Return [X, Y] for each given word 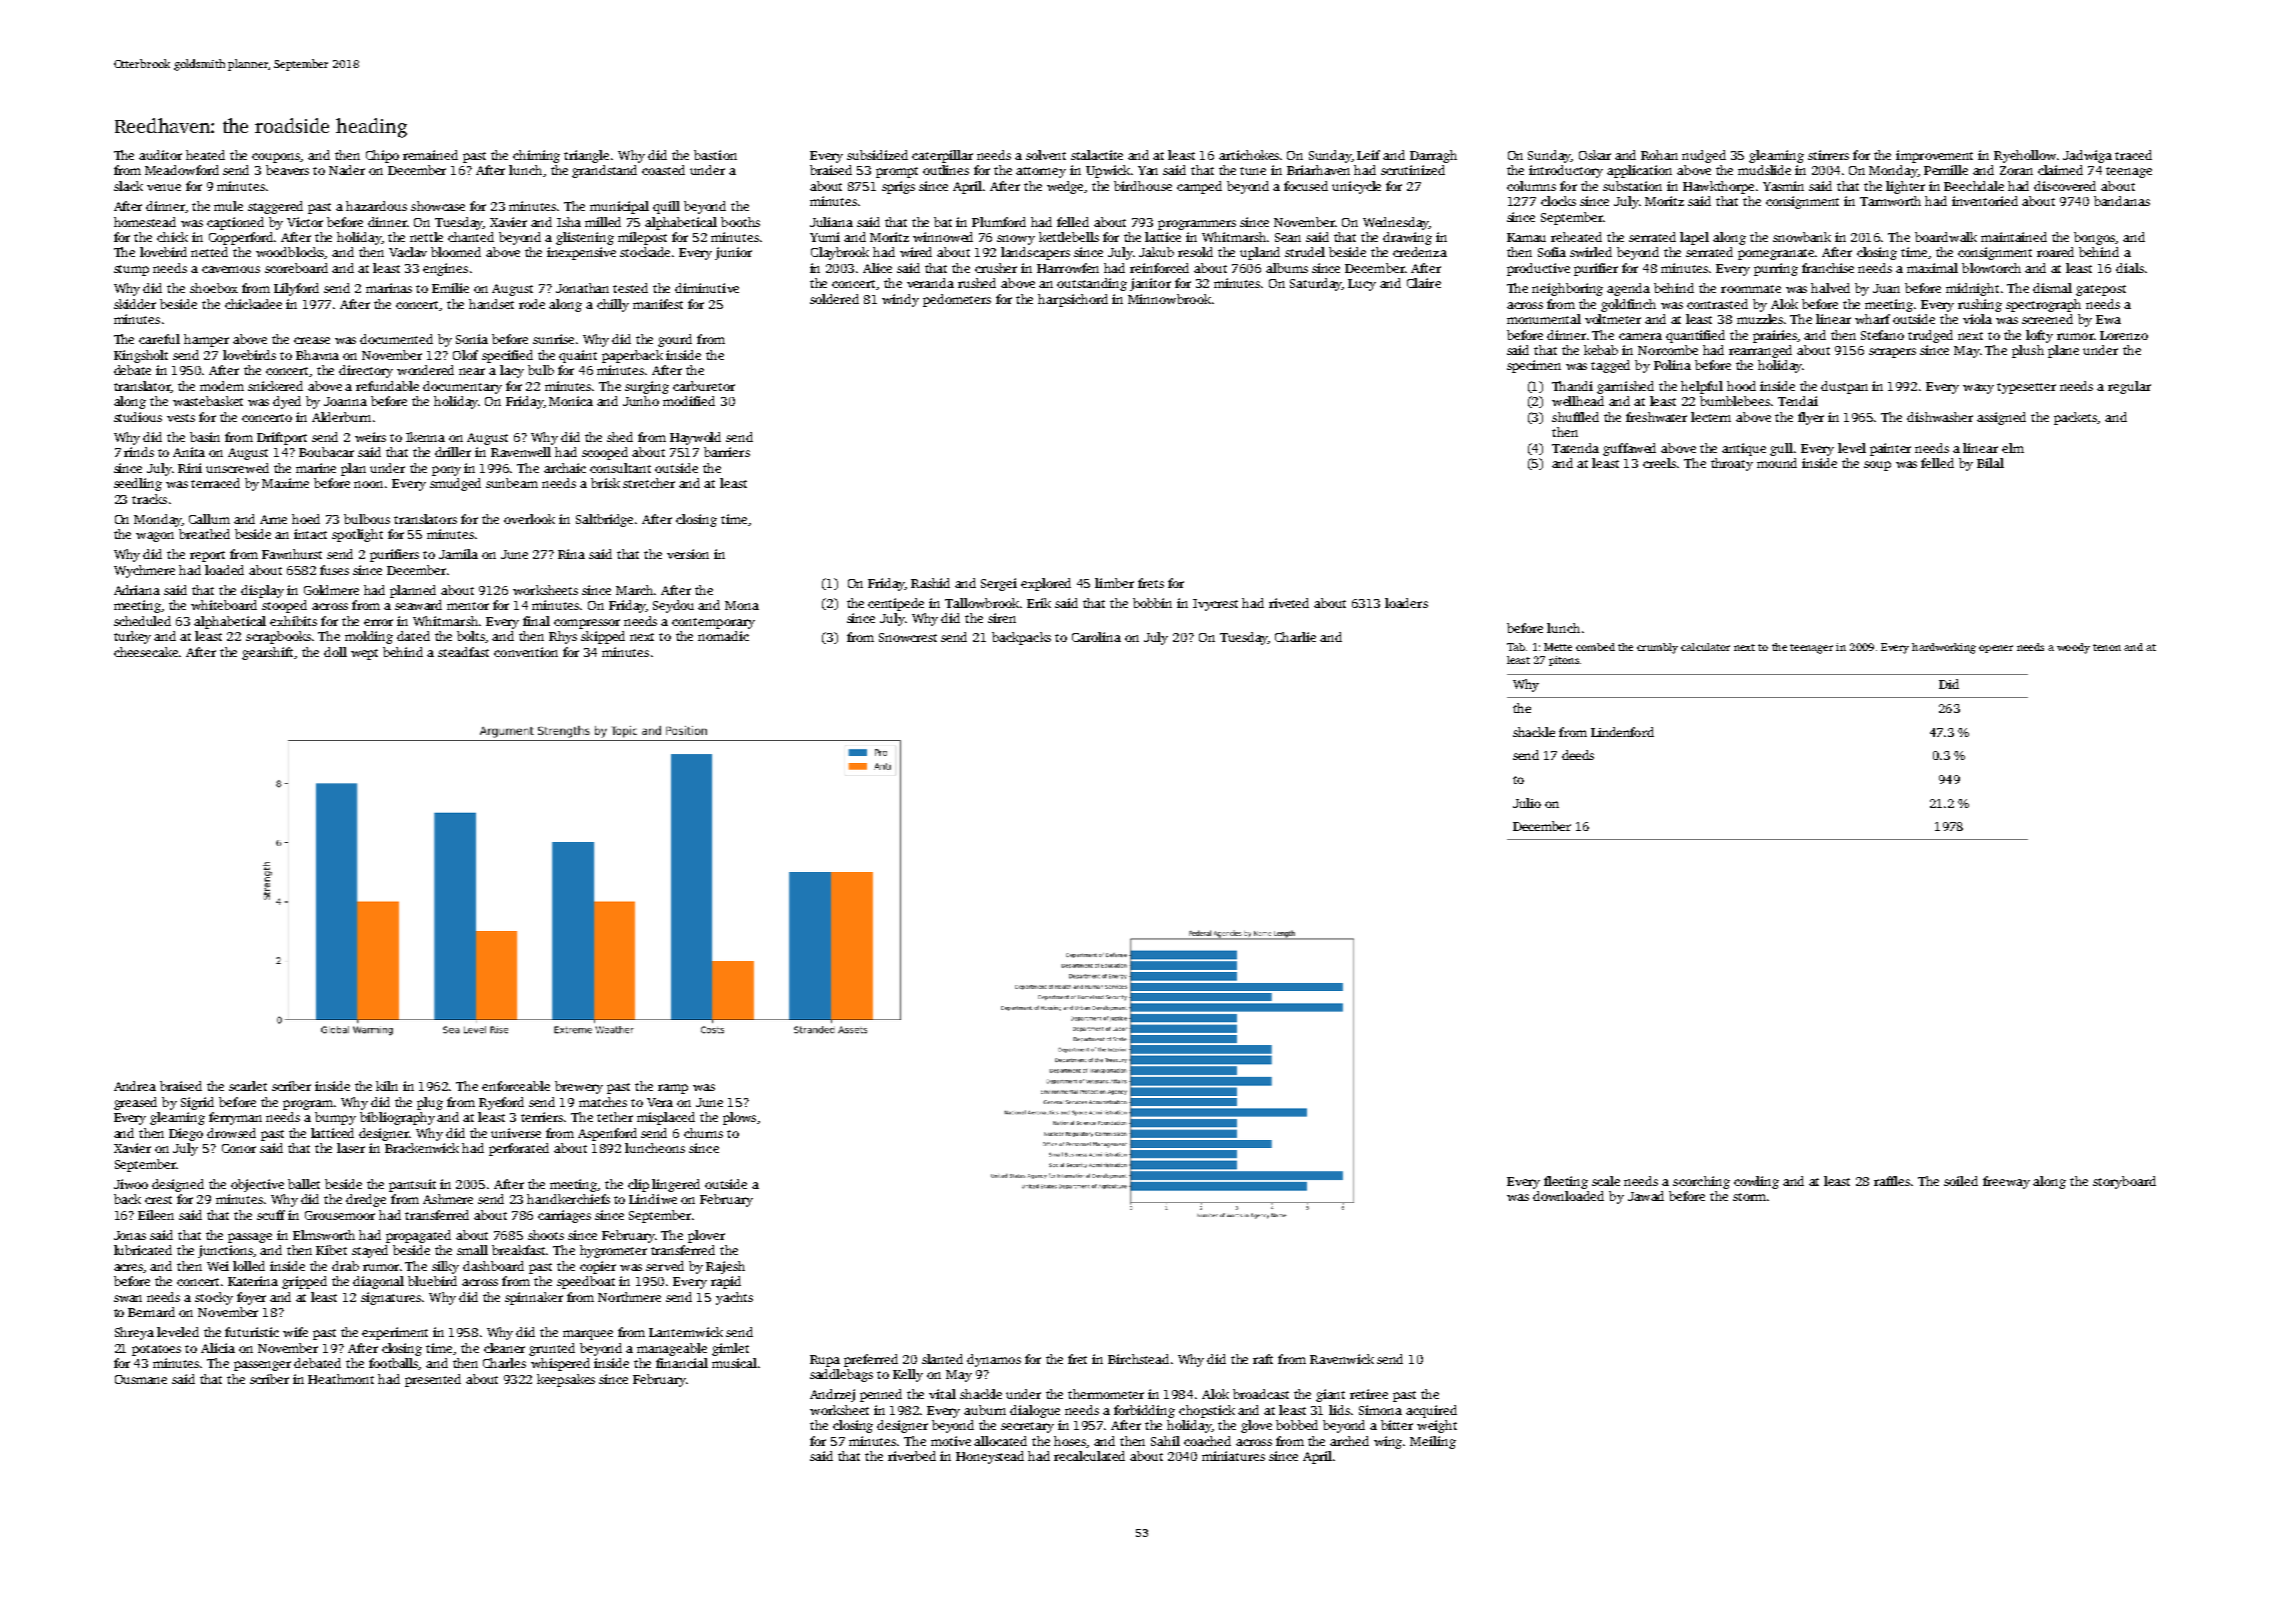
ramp [673, 1089]
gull [1781, 449]
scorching [1701, 1182]
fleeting [1566, 1182]
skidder [135, 304]
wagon [155, 537]
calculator [1705, 647]
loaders [1406, 603]
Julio [1527, 803]
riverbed [912, 1456]
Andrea [135, 1086]
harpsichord [1073, 300]
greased [135, 1103]
